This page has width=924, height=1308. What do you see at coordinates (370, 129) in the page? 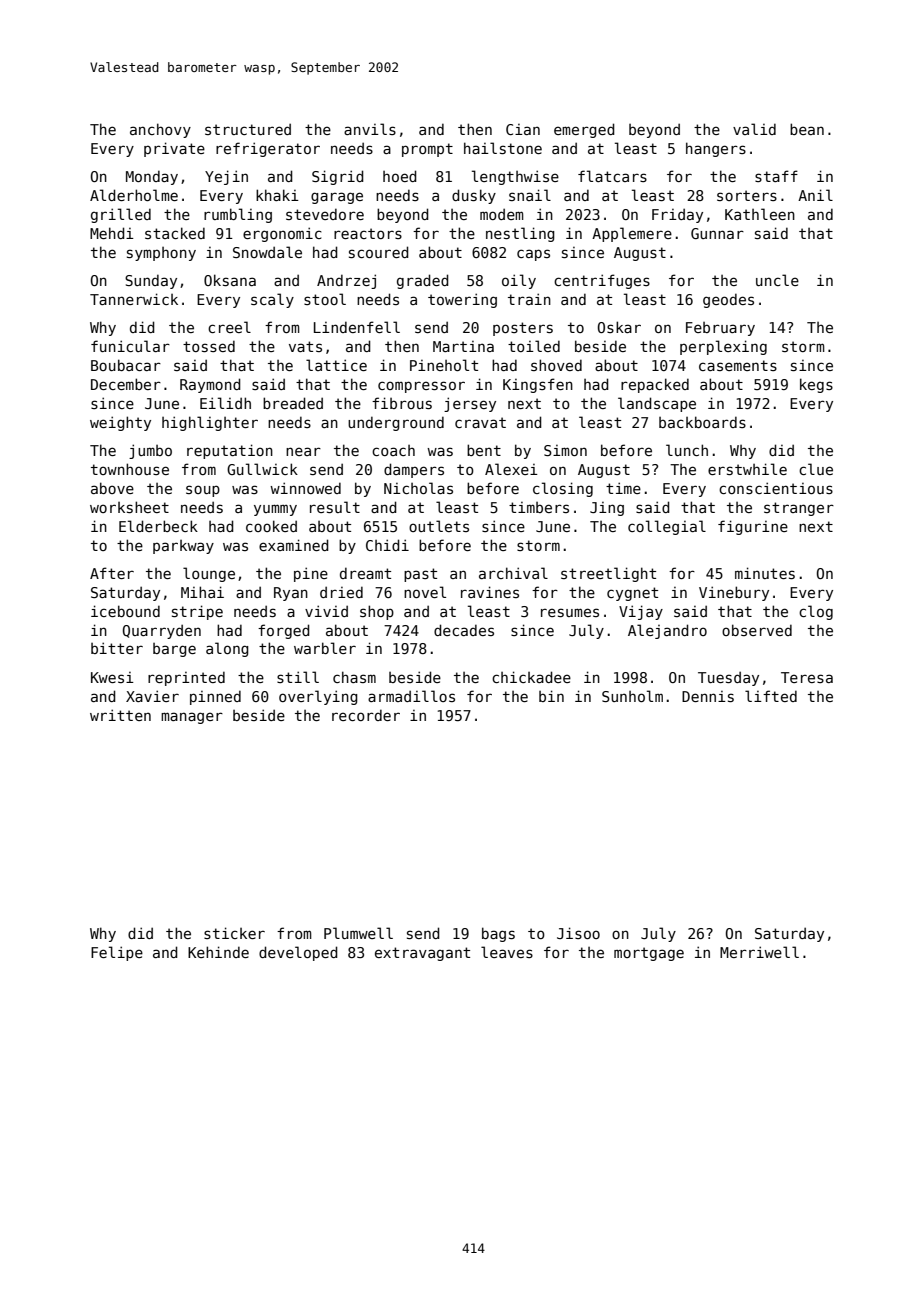
I see `anvils` at bounding box center [370, 129].
